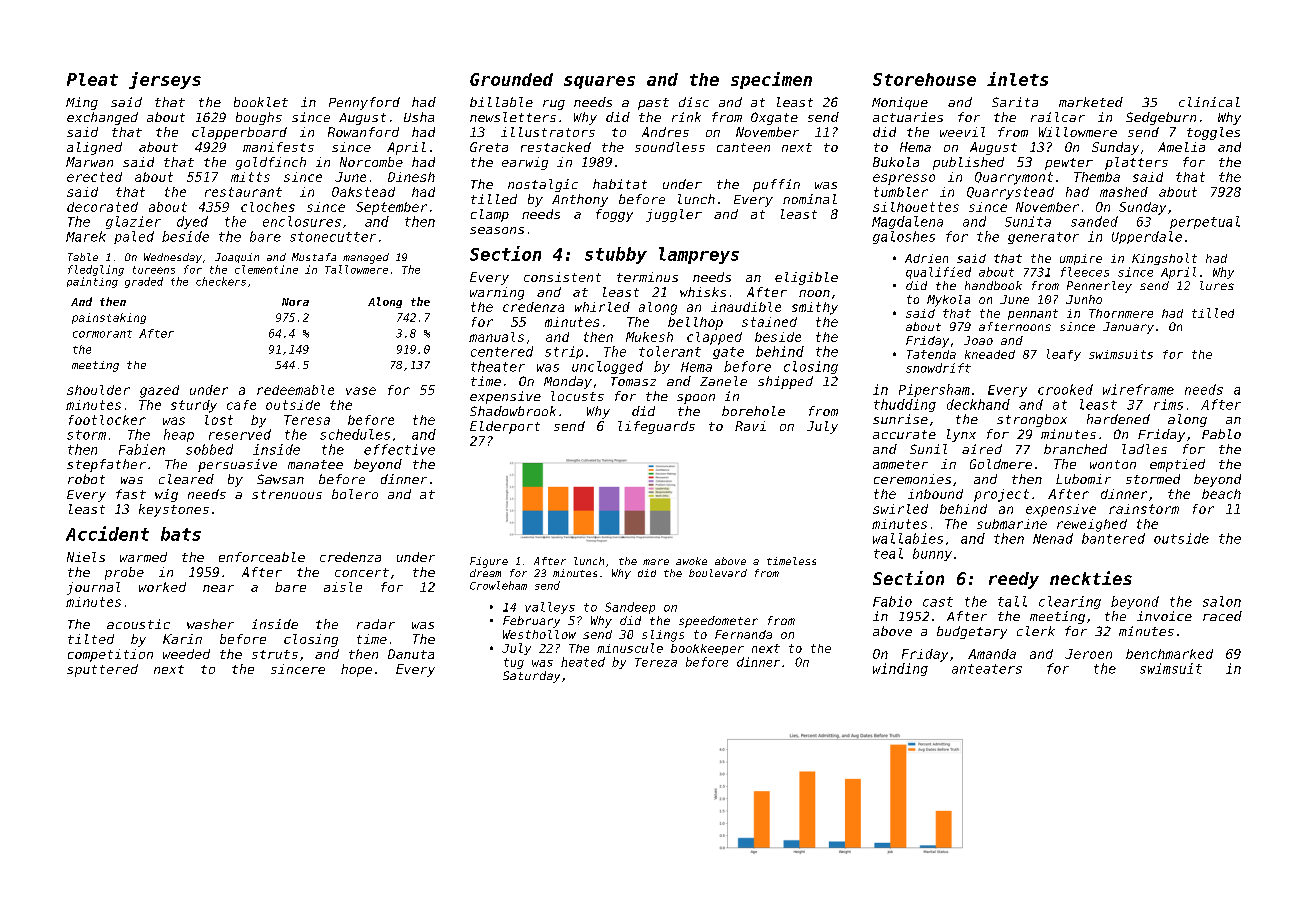 The height and width of the screenshot is (924, 1308). Describe the element at coordinates (931, 354) in the screenshot. I see `Tatenda` at that location.
